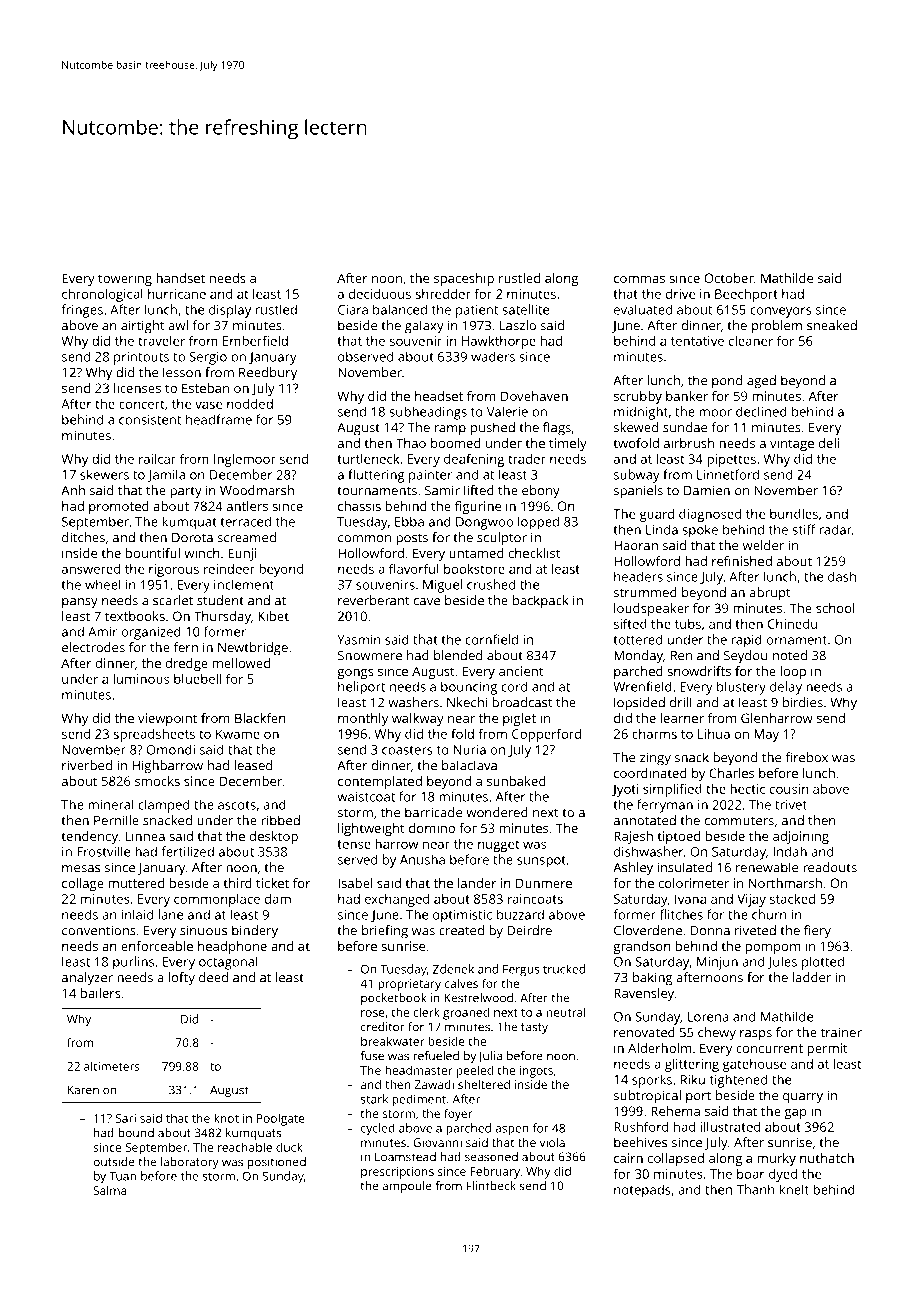 The height and width of the screenshot is (1308, 924). I want to click on October, so click(729, 278).
